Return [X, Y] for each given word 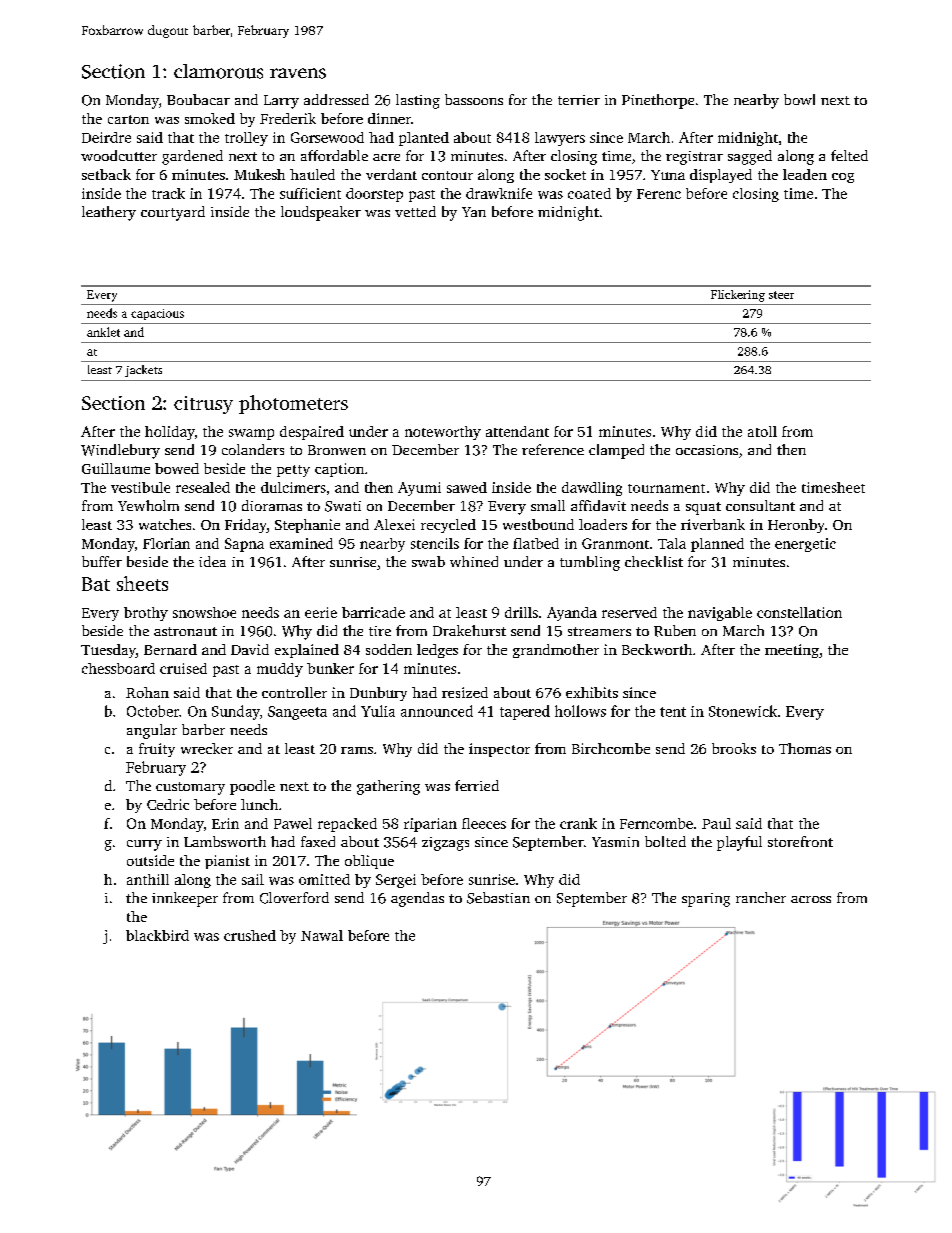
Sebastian [498, 898]
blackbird [157, 935]
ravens [298, 73]
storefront [800, 841]
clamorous [218, 71]
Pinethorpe [658, 101]
